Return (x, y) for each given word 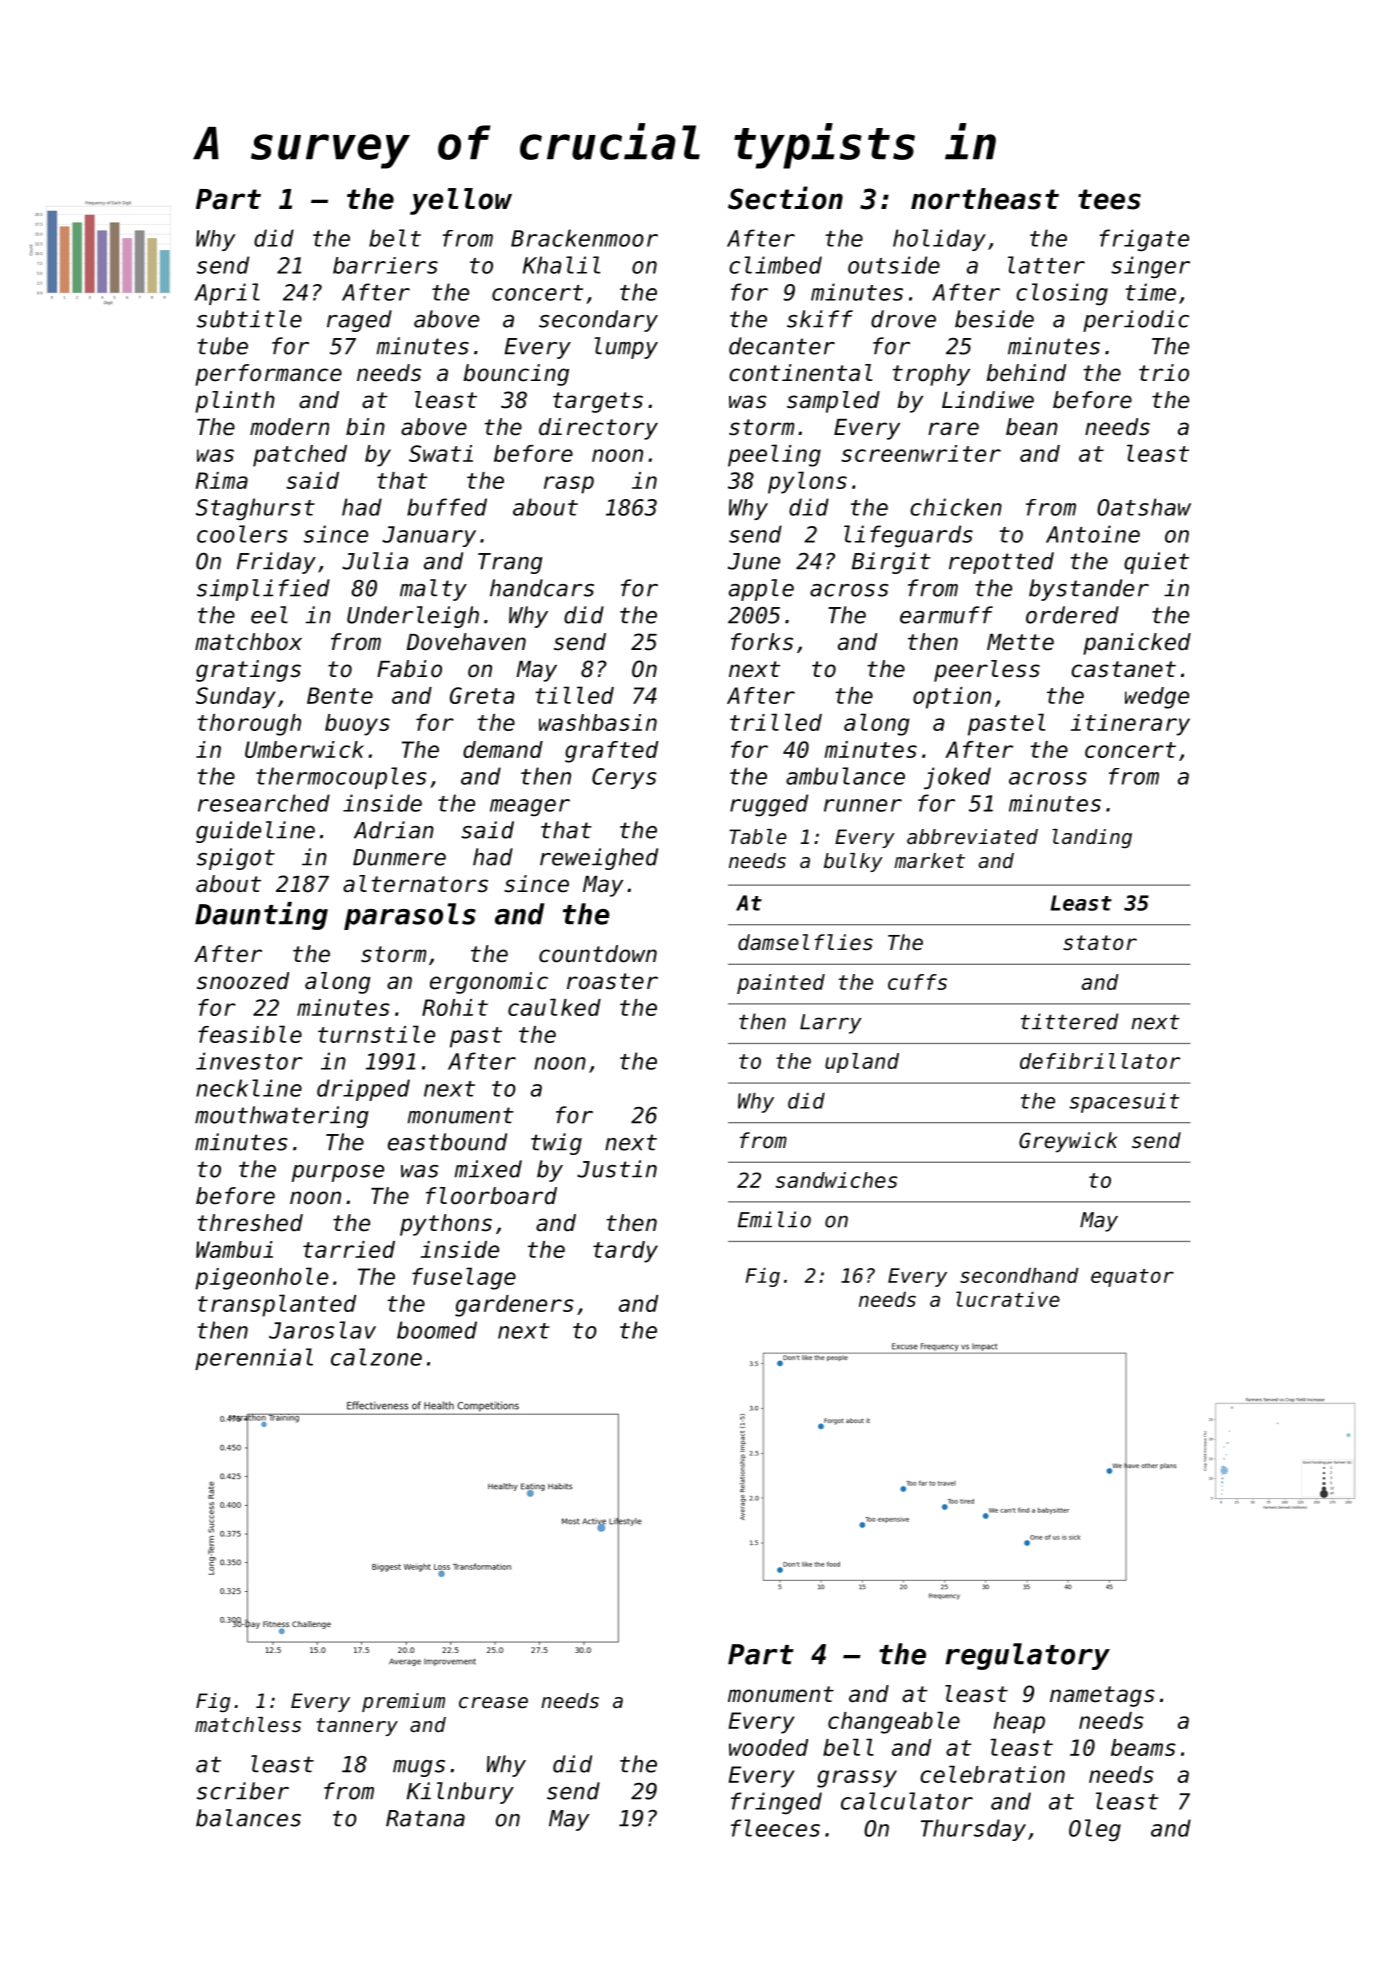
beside (994, 319)
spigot (236, 859)
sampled (833, 402)
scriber (243, 1791)
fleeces (775, 1828)
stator (1100, 943)
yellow (461, 201)
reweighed (599, 859)
